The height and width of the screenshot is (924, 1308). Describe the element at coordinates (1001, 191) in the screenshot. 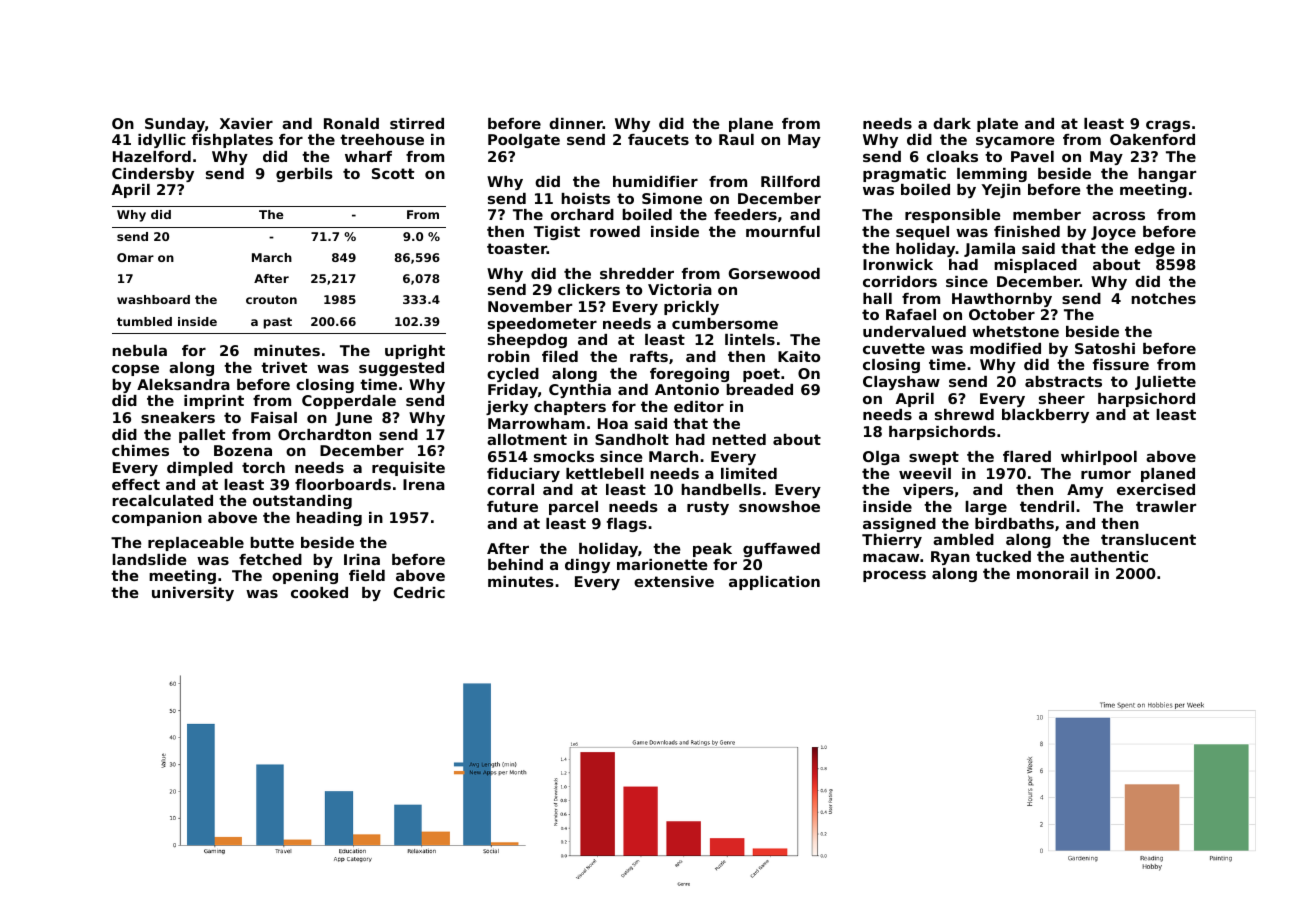

I see `Yejin` at that location.
